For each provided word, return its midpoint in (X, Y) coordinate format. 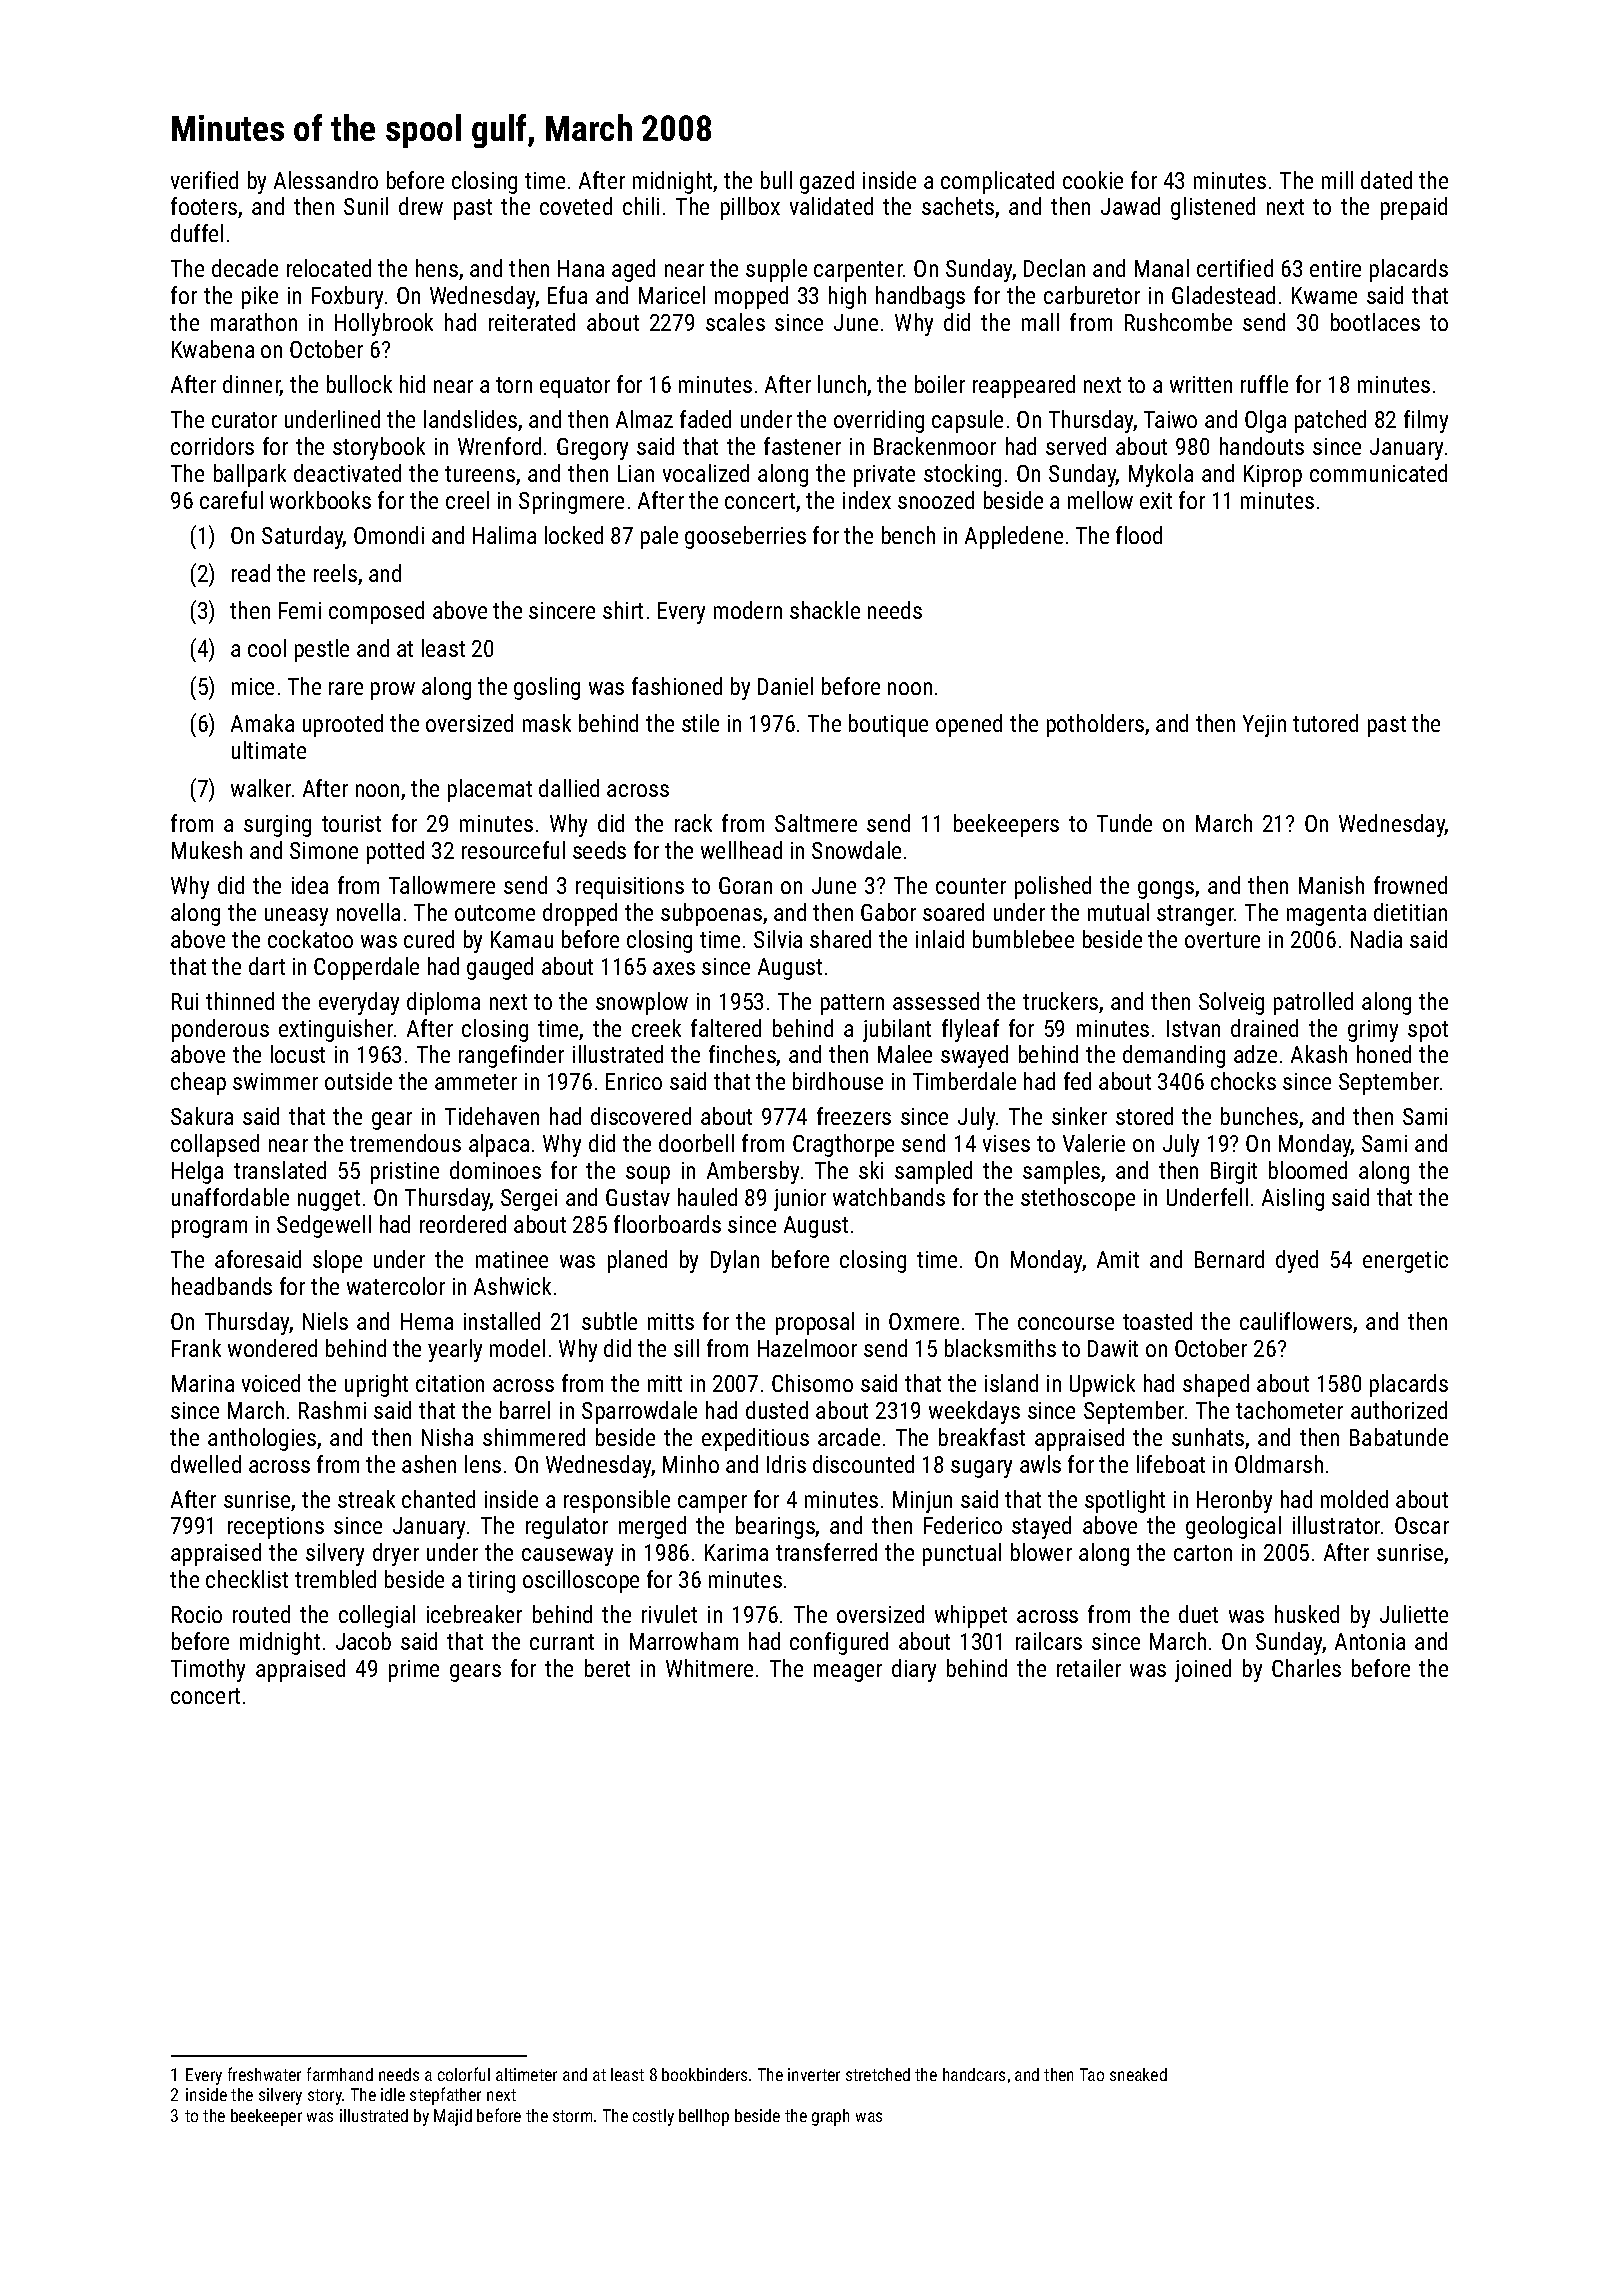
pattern (852, 1004)
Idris (786, 1464)
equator (575, 387)
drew (421, 206)
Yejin (1264, 726)
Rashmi (332, 1410)
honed (1384, 1054)
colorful (464, 2074)
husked (1307, 1614)
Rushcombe (1178, 322)
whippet (971, 1616)
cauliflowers (1296, 1321)
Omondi (389, 535)
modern (748, 610)
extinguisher (336, 1030)
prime (414, 1671)
